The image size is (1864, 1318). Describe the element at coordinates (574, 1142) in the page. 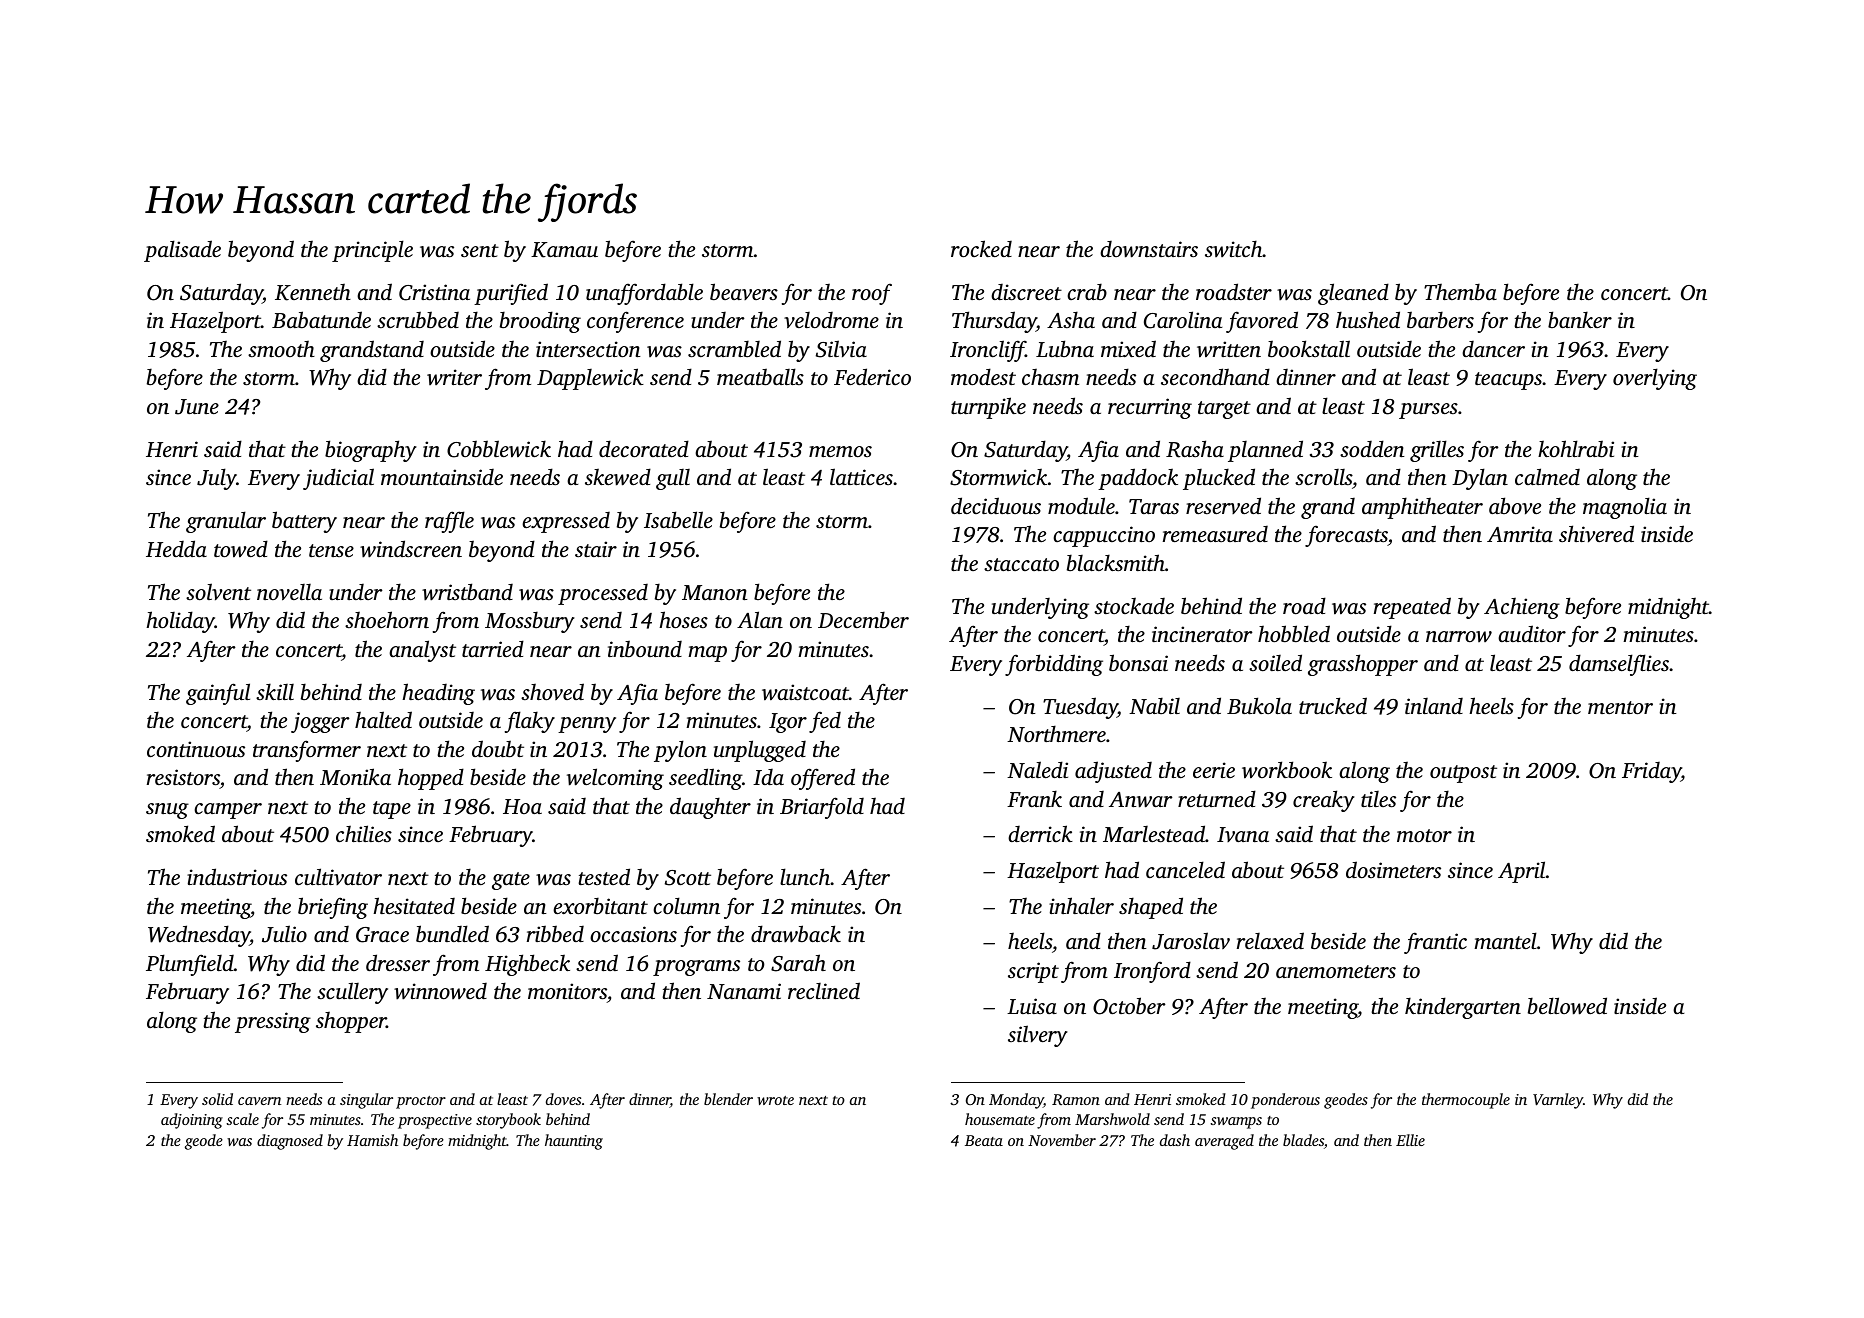

I see `haunting` at that location.
